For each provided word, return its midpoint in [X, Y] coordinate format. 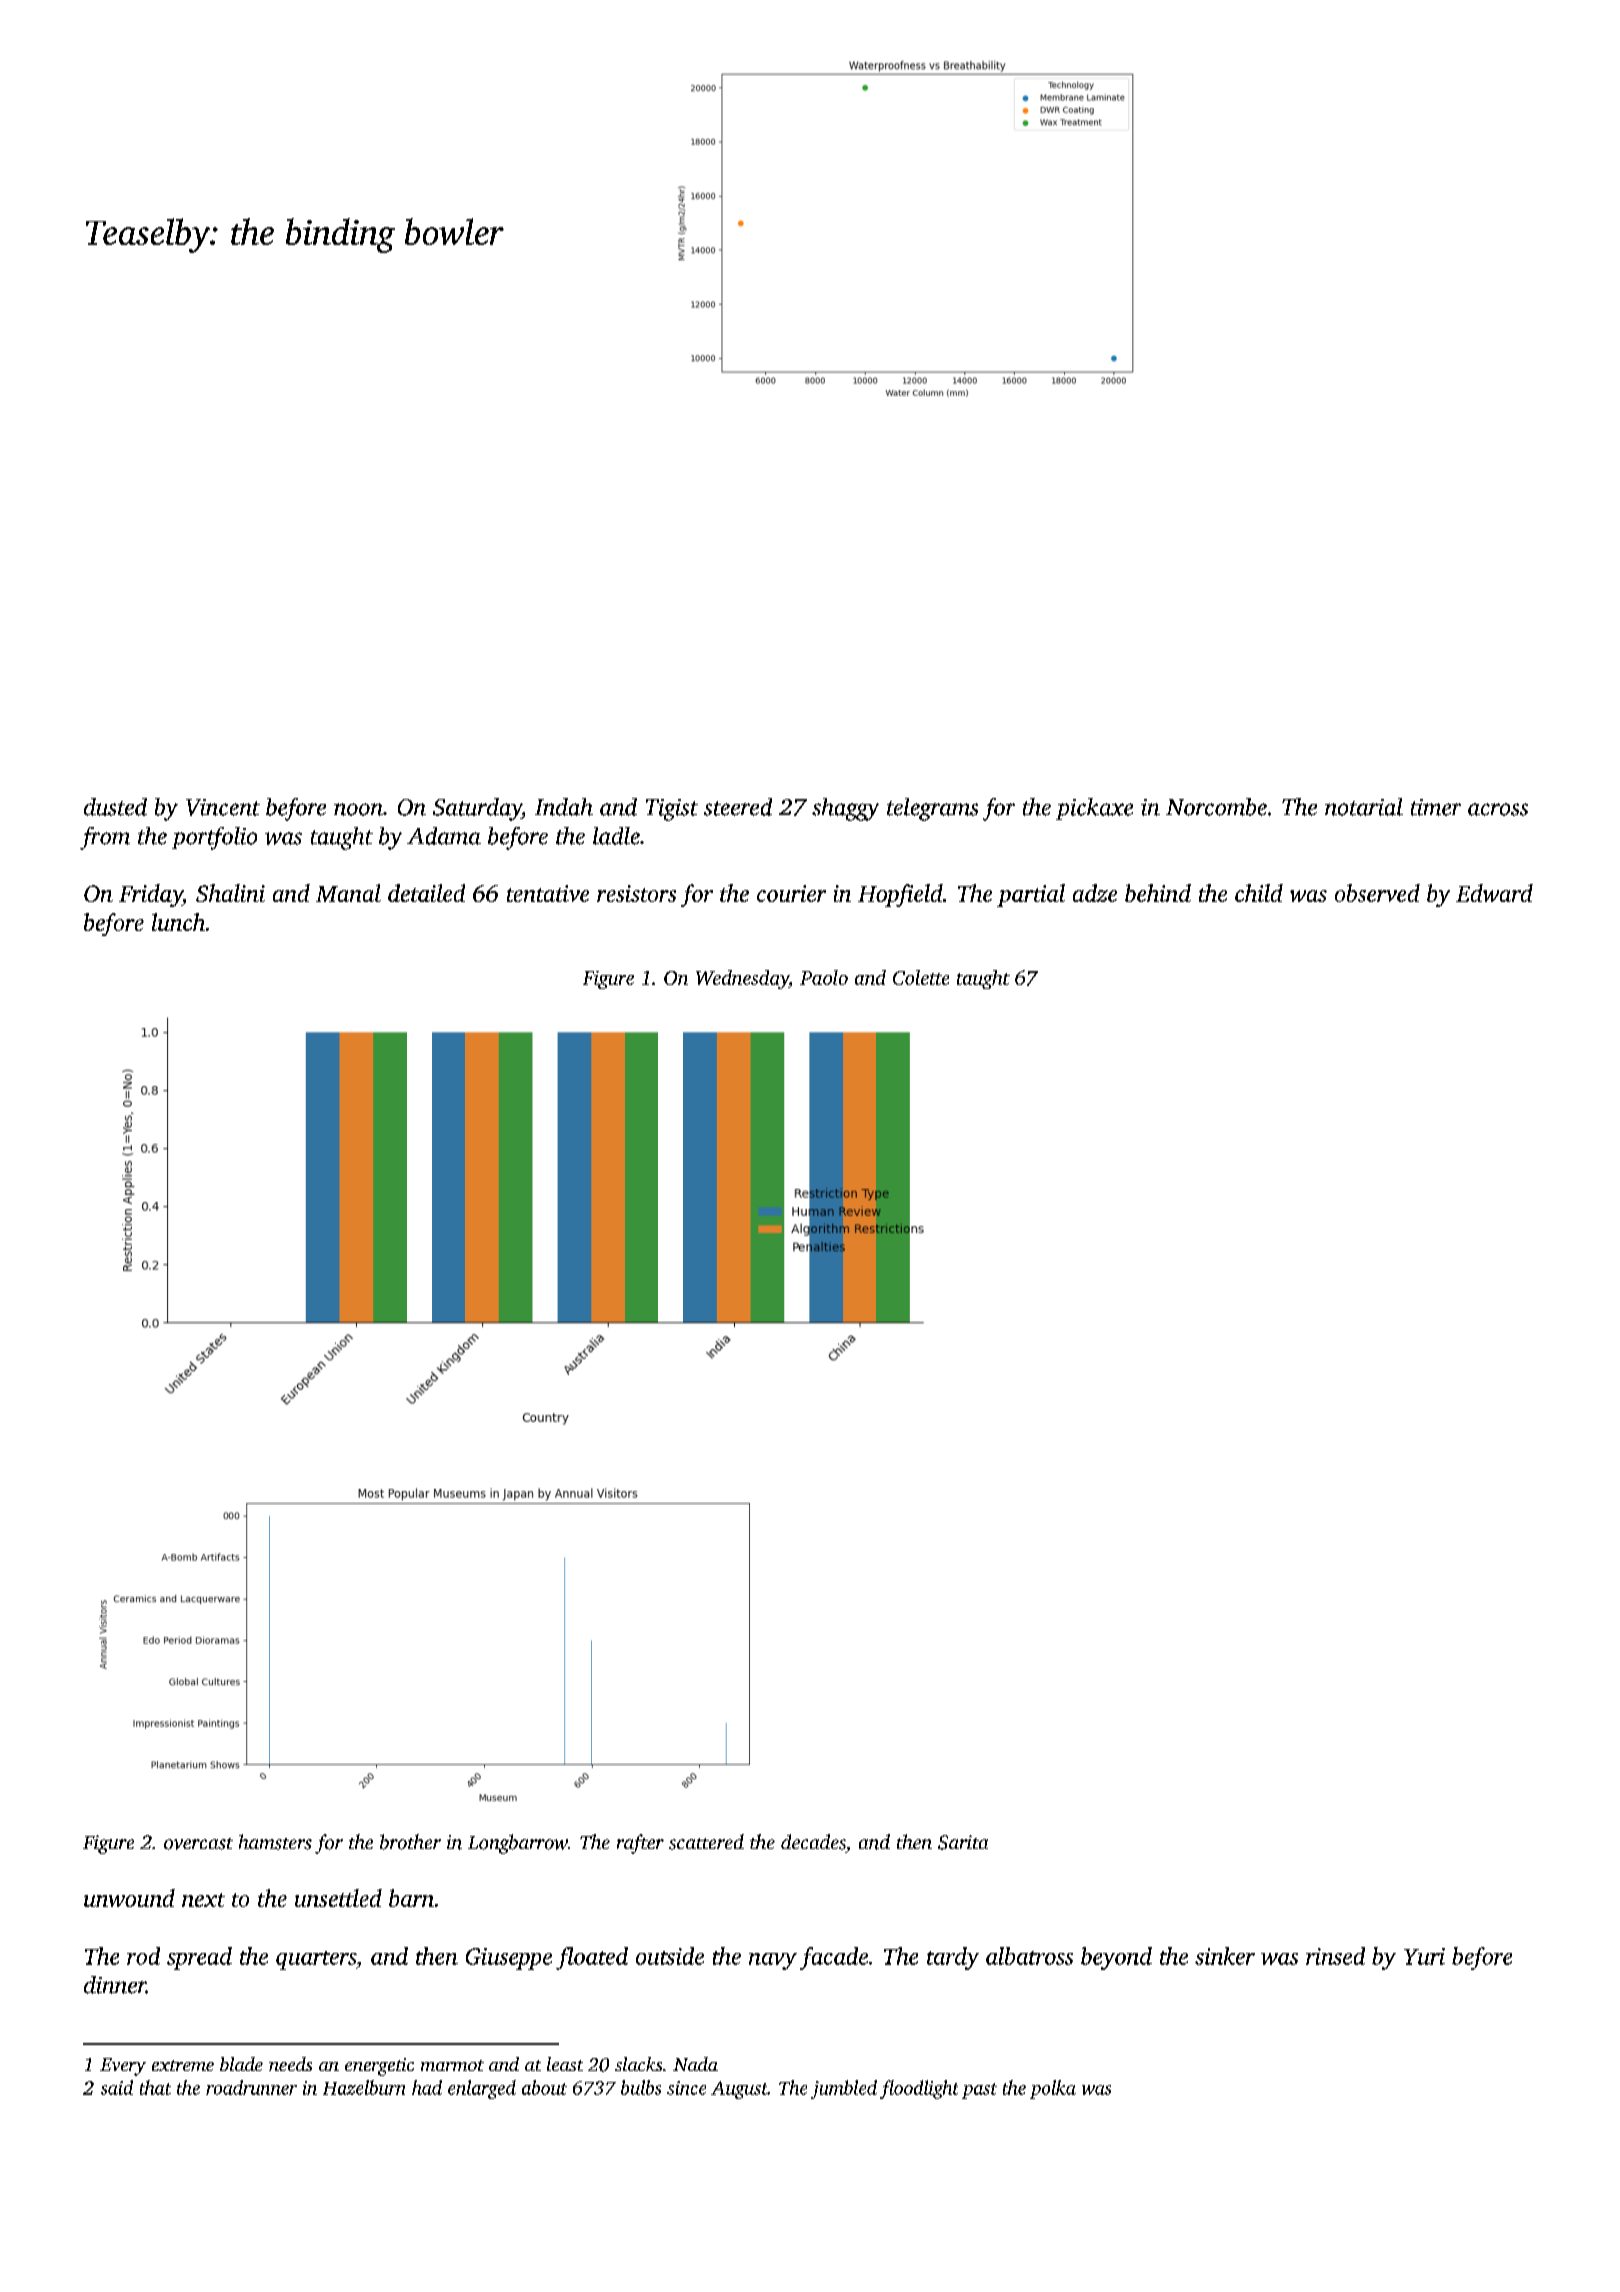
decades [813, 1842]
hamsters [275, 1842]
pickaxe [1094, 809]
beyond [1116, 1958]
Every [123, 2067]
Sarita [963, 1842]
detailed [426, 893]
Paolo [824, 977]
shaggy [845, 809]
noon [358, 809]
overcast [198, 1844]
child [1259, 893]
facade [834, 1958]
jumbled [844, 2089]
